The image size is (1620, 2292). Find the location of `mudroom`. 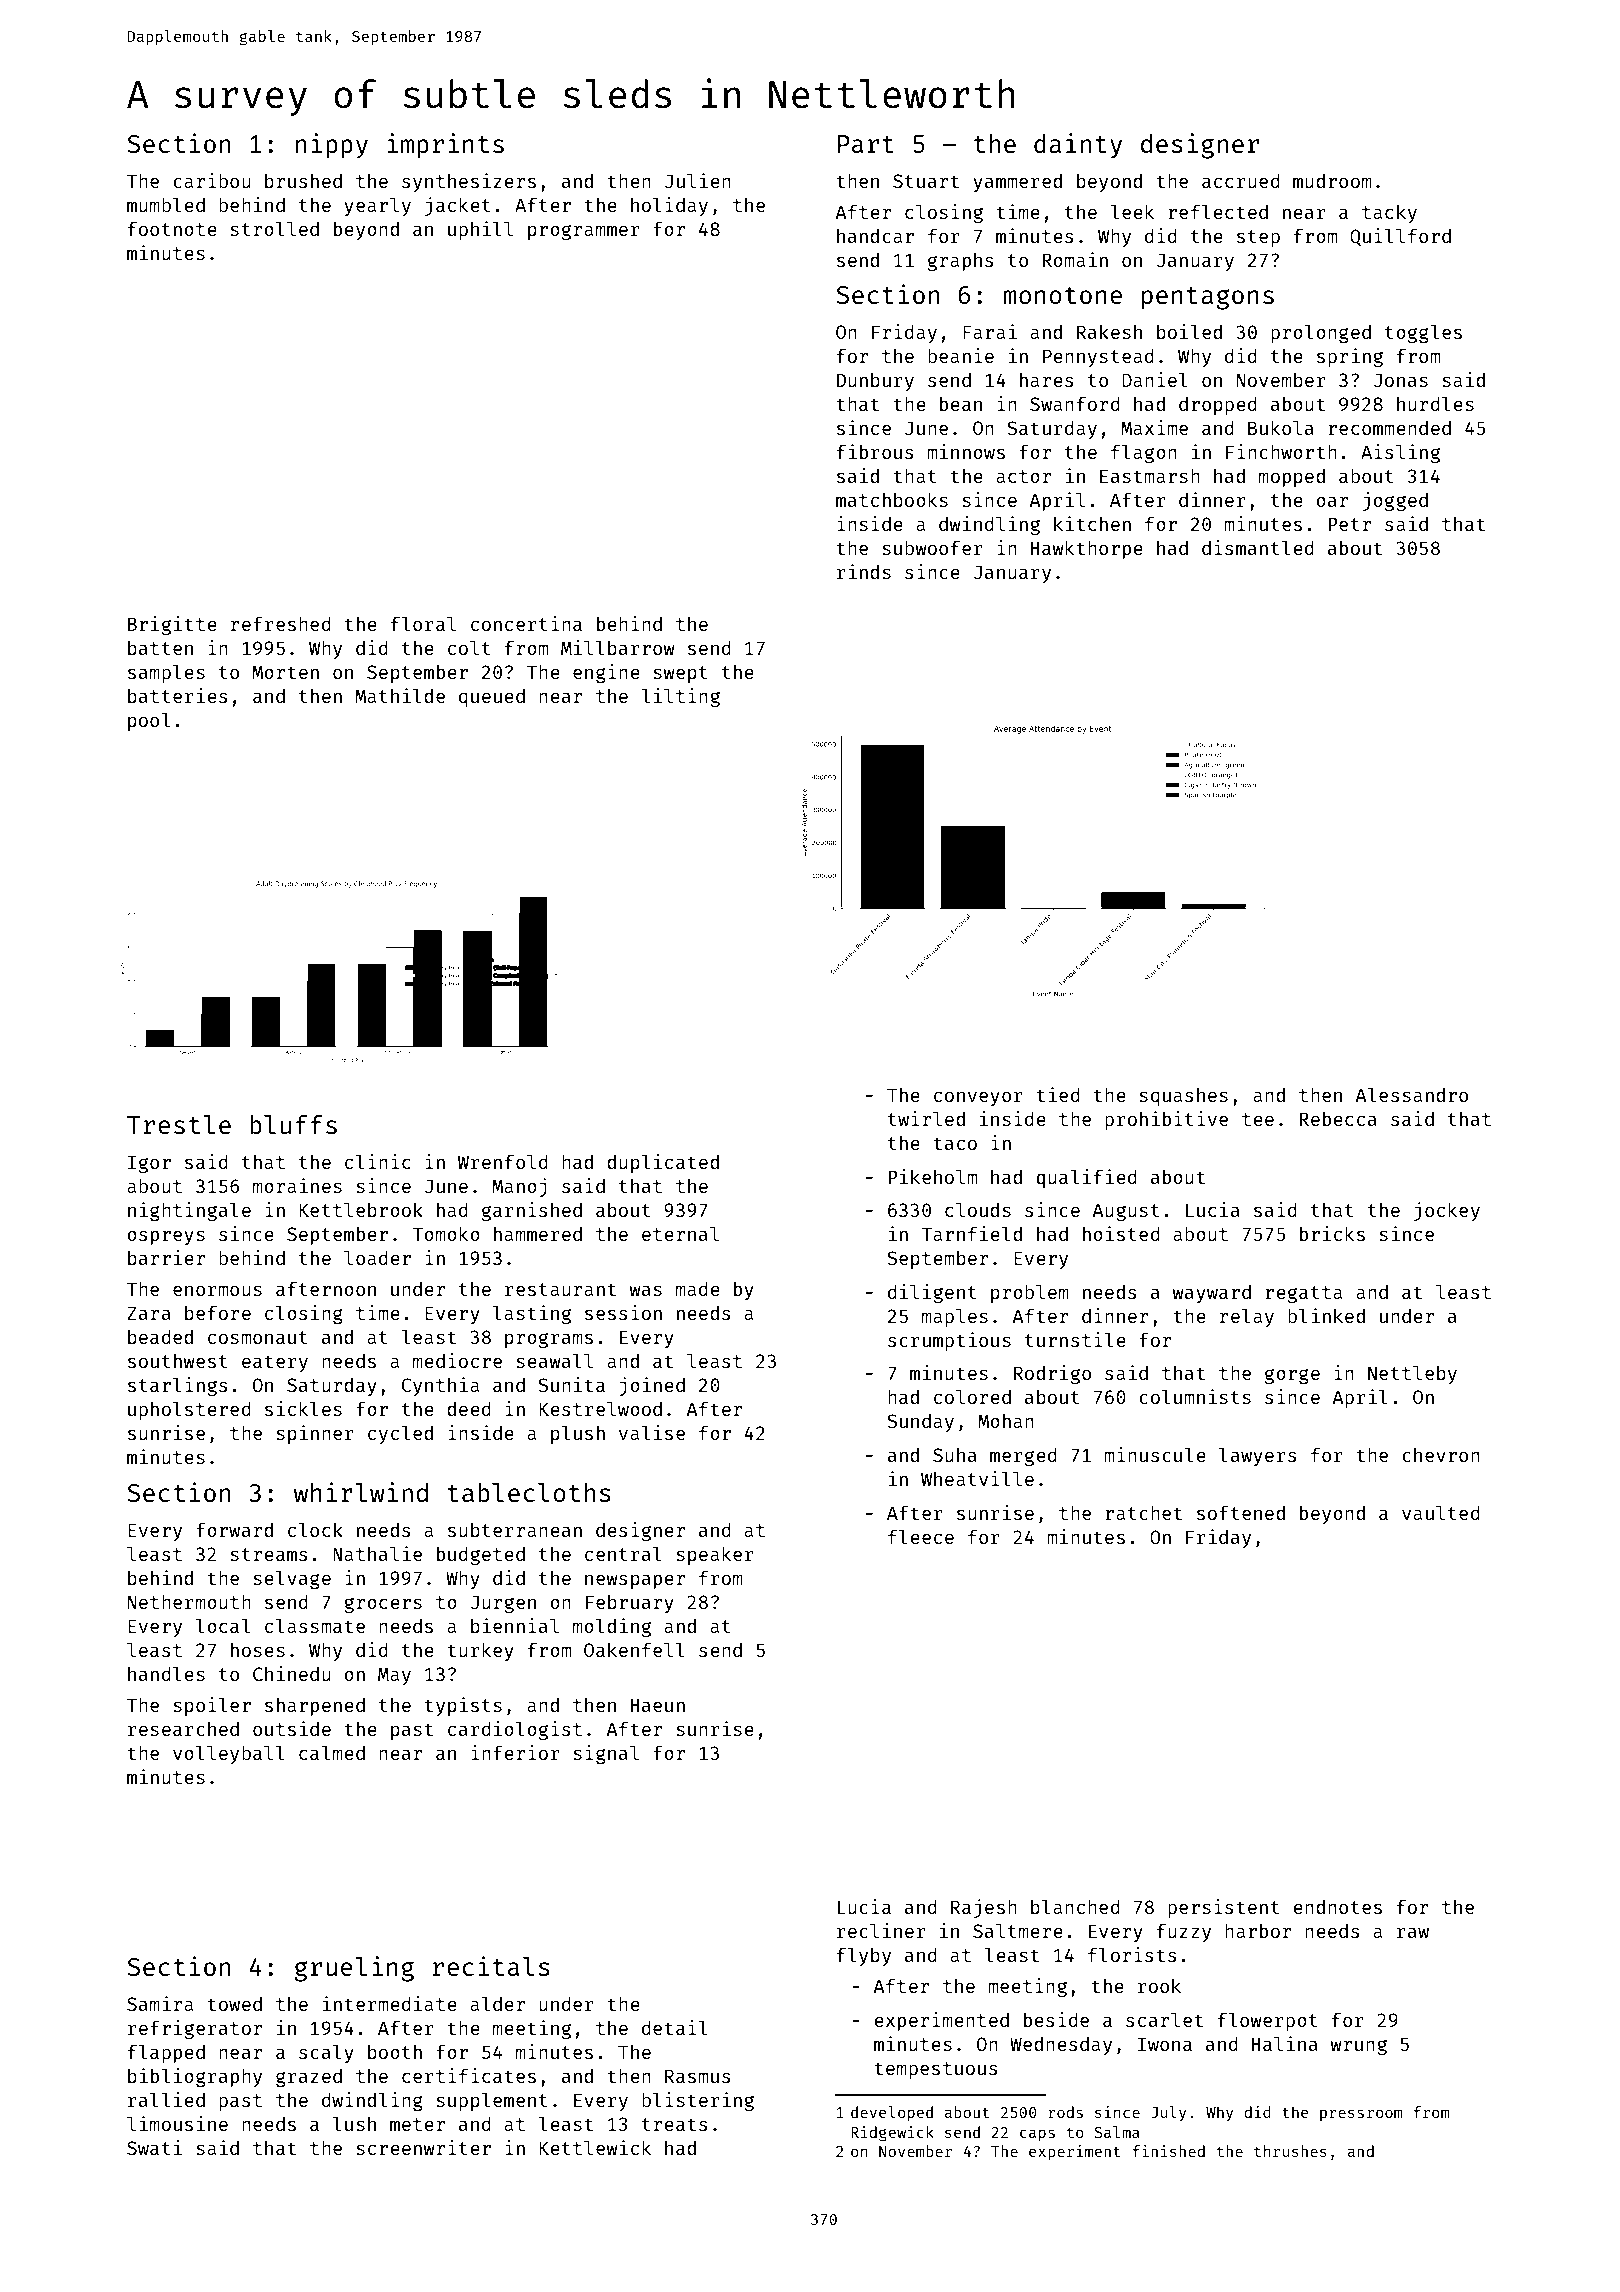

mudroom is located at coordinates (1332, 181).
